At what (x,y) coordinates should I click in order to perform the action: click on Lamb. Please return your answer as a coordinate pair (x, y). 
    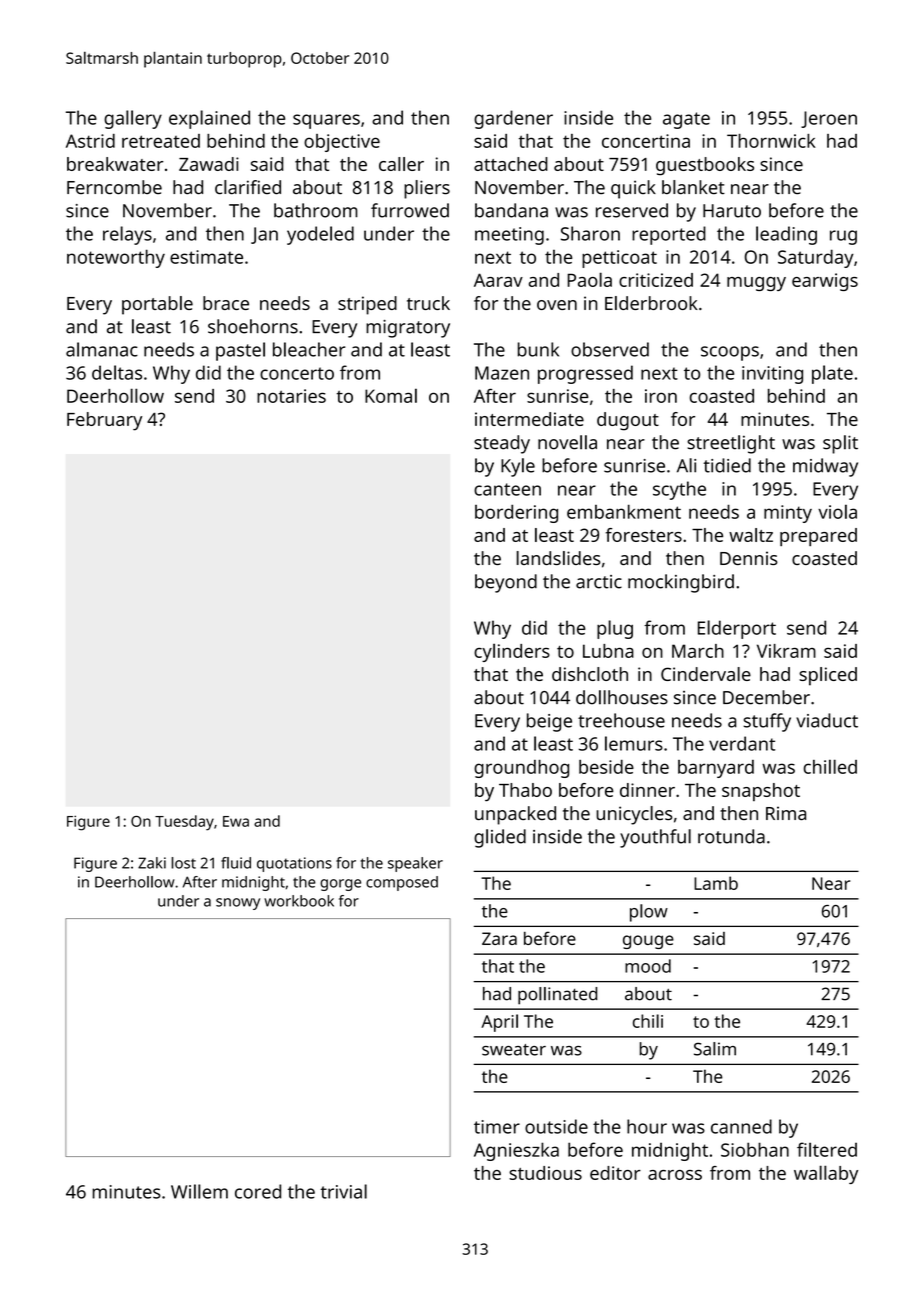
    Looking at the image, I should click on (716, 883).
